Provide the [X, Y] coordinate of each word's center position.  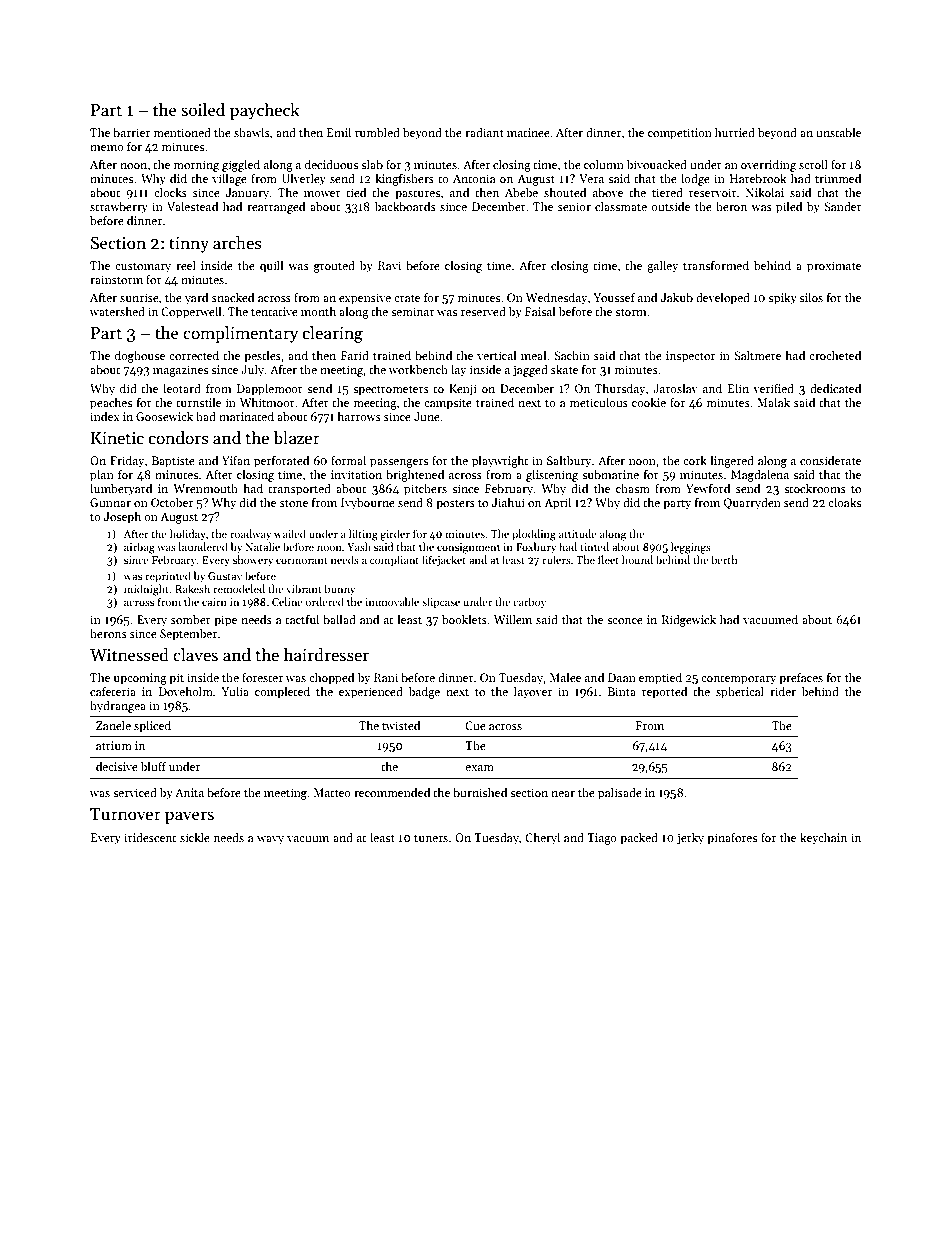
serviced [135, 792]
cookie [649, 402]
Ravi [389, 265]
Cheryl [542, 838]
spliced [152, 727]
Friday [127, 462]
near [563, 794]
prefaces [801, 679]
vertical [496, 355]
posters [455, 505]
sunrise [139, 297]
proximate [834, 267]
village [229, 179]
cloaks [844, 502]
